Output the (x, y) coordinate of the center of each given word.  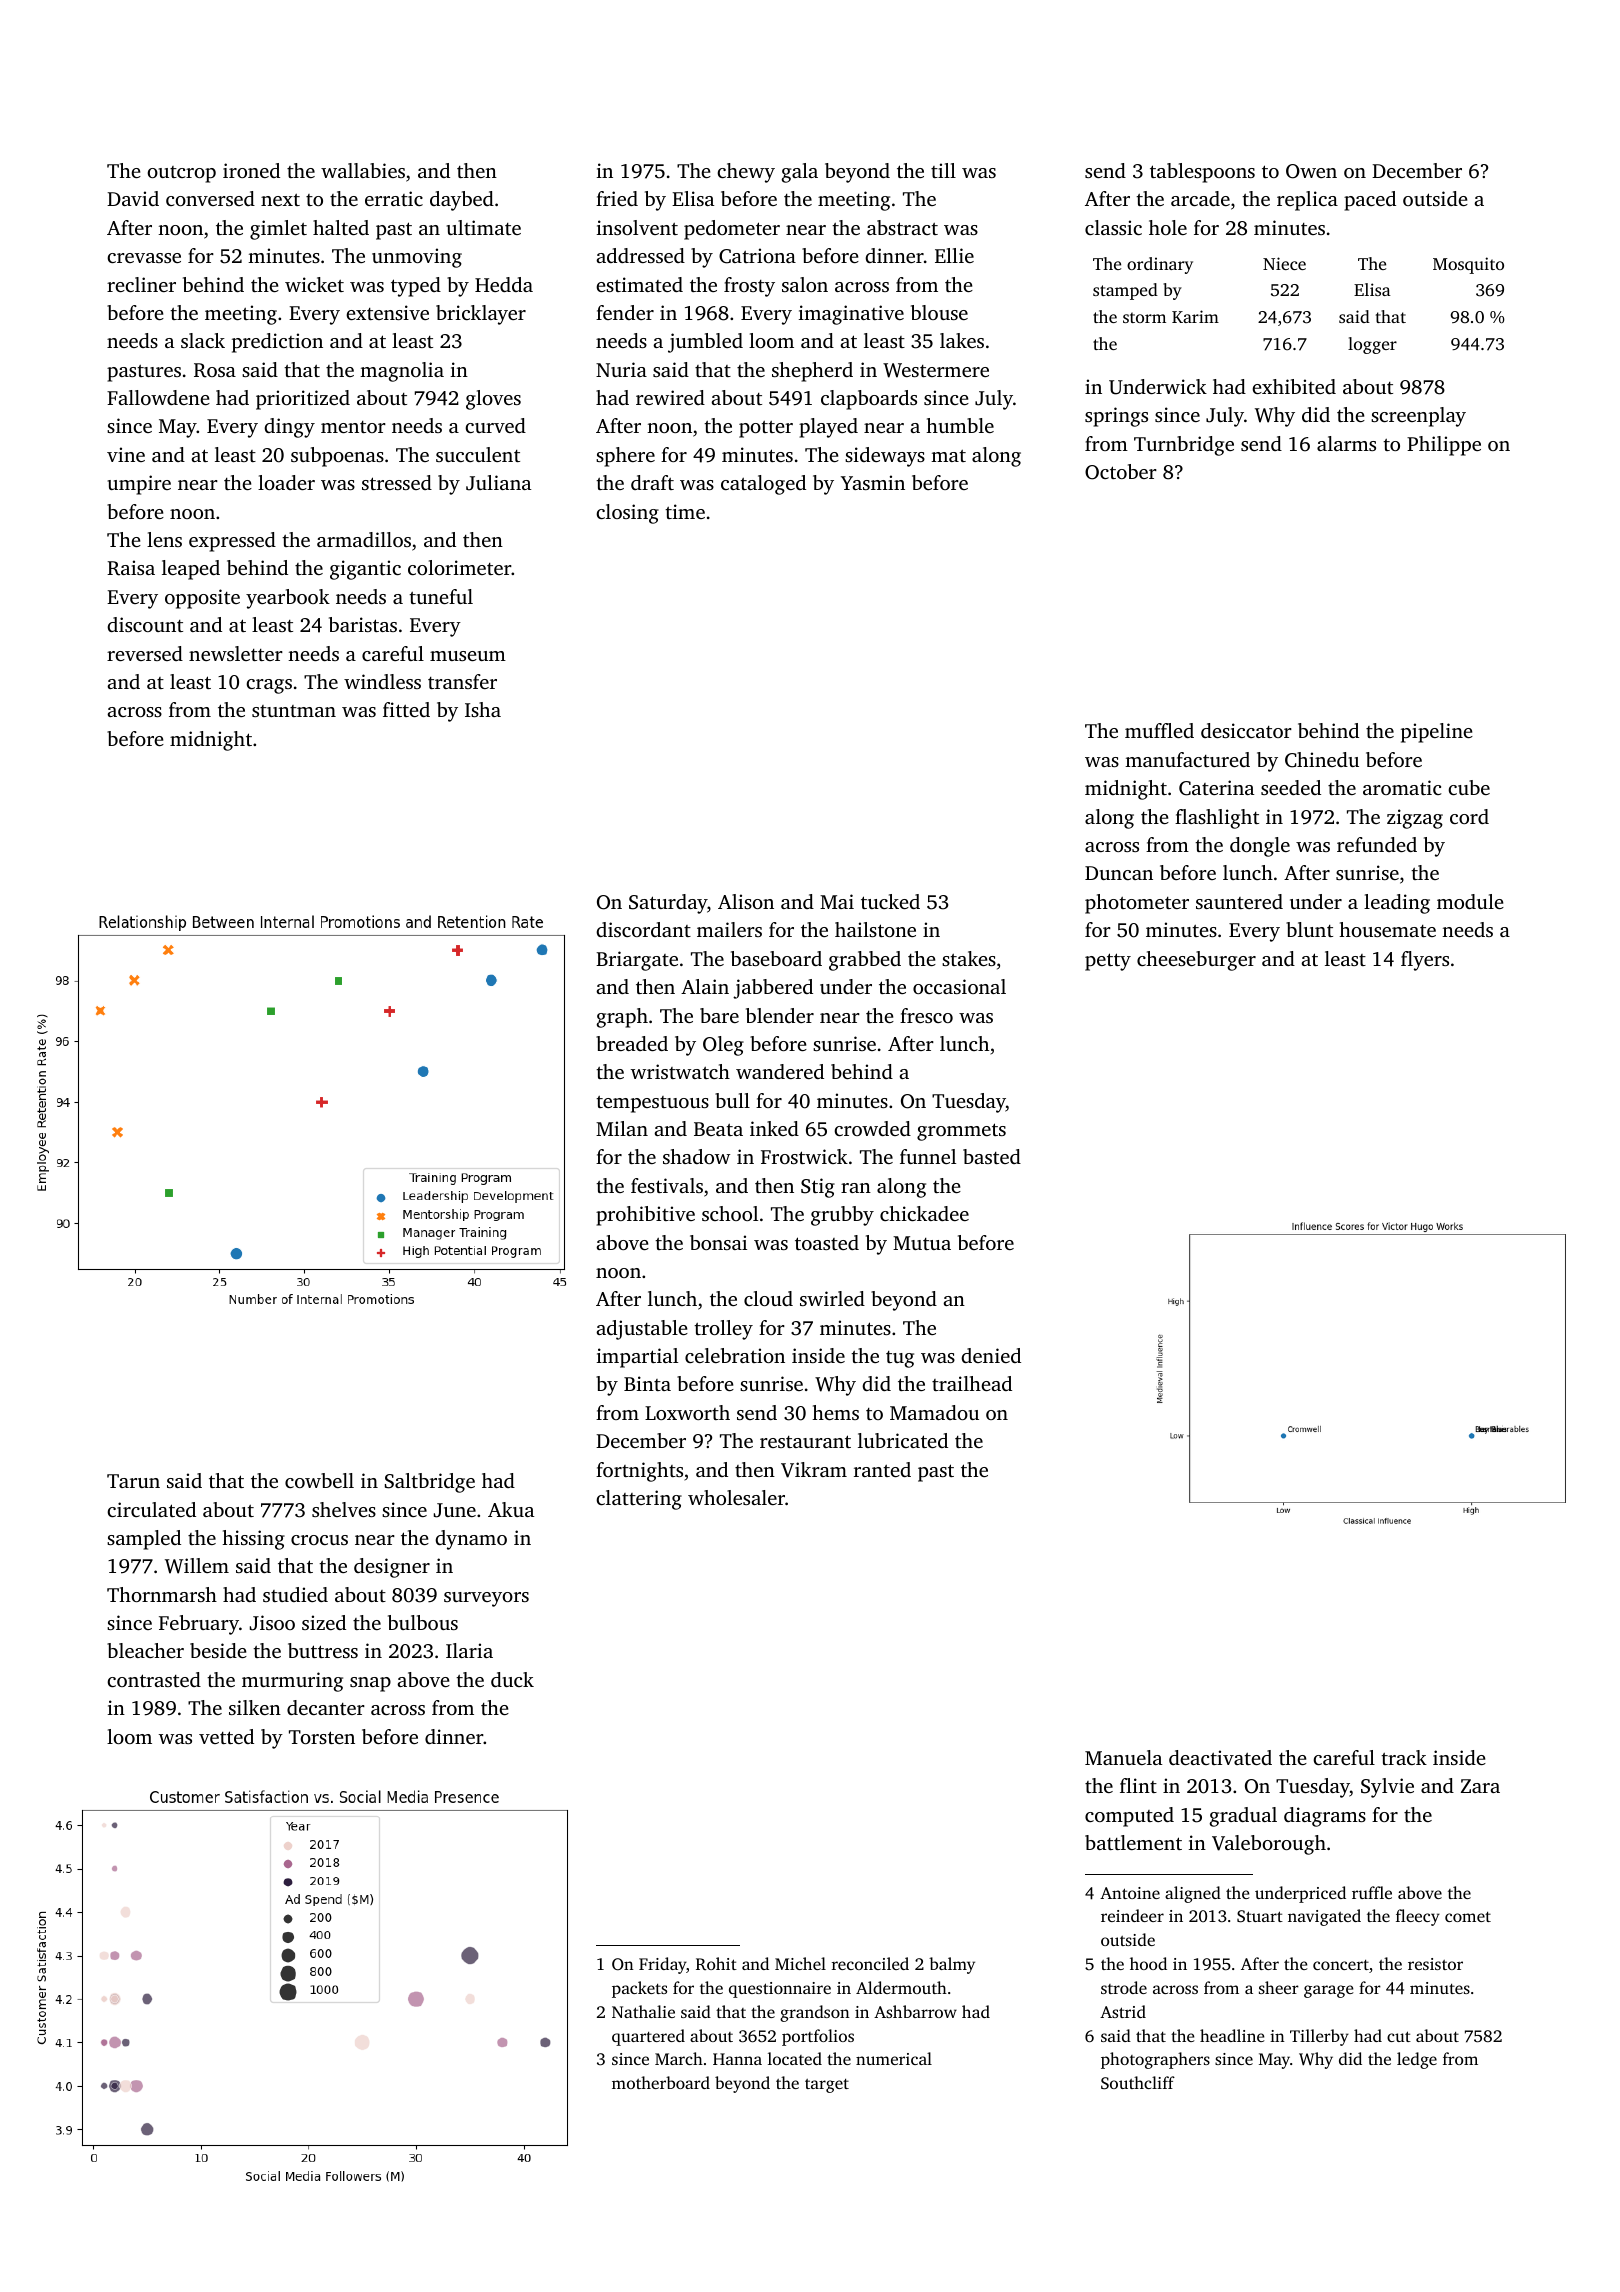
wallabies (363, 170)
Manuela (1123, 1757)
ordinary (1160, 265)
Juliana (498, 483)
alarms (1346, 443)
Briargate (637, 961)
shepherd (812, 372)
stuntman (294, 711)
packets (639, 1989)
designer (392, 1568)
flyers (1425, 961)
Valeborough (1269, 1845)
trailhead (972, 1383)
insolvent (637, 227)
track (1404, 1757)
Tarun (133, 1481)
